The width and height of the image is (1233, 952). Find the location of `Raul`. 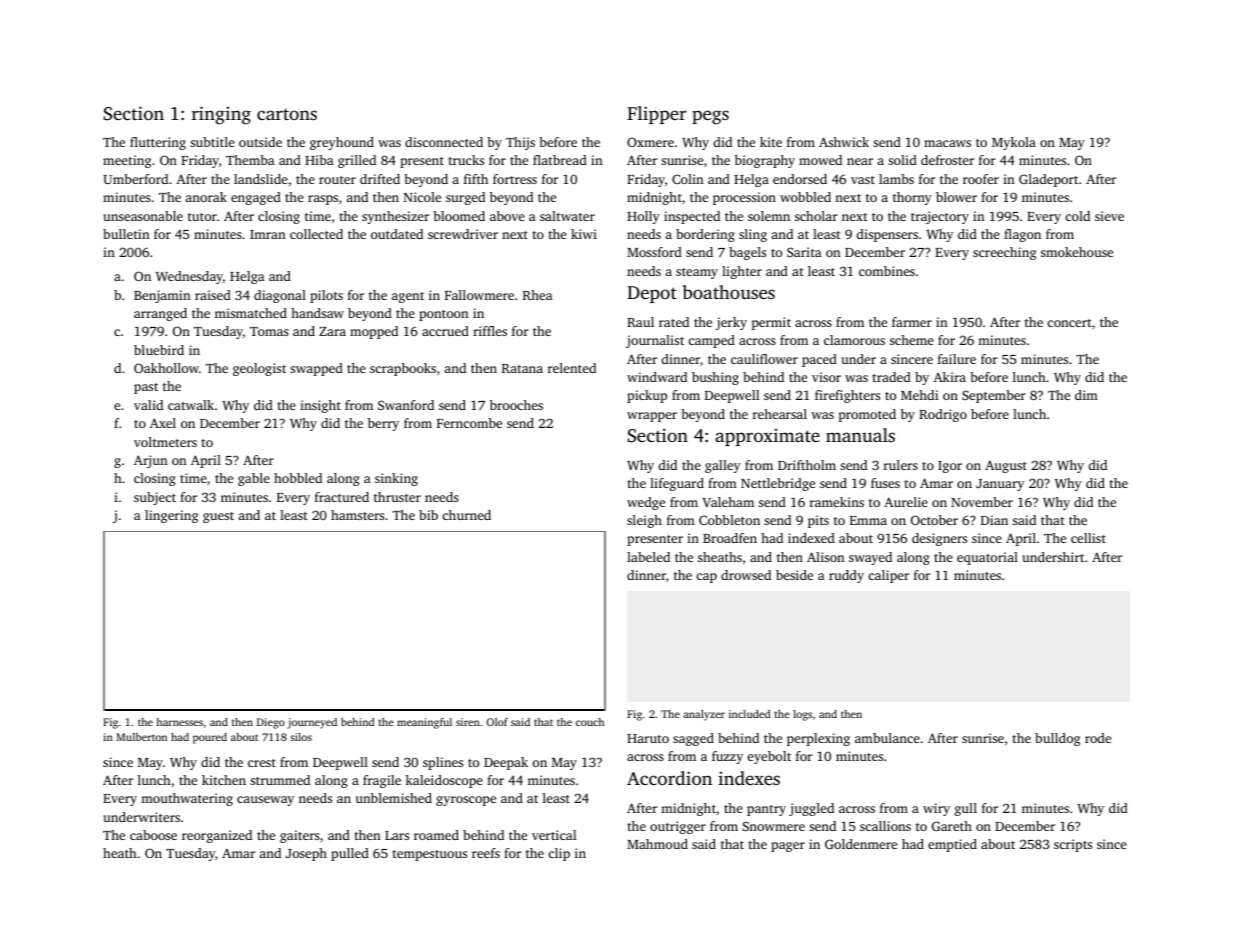

Raul is located at coordinates (640, 322).
